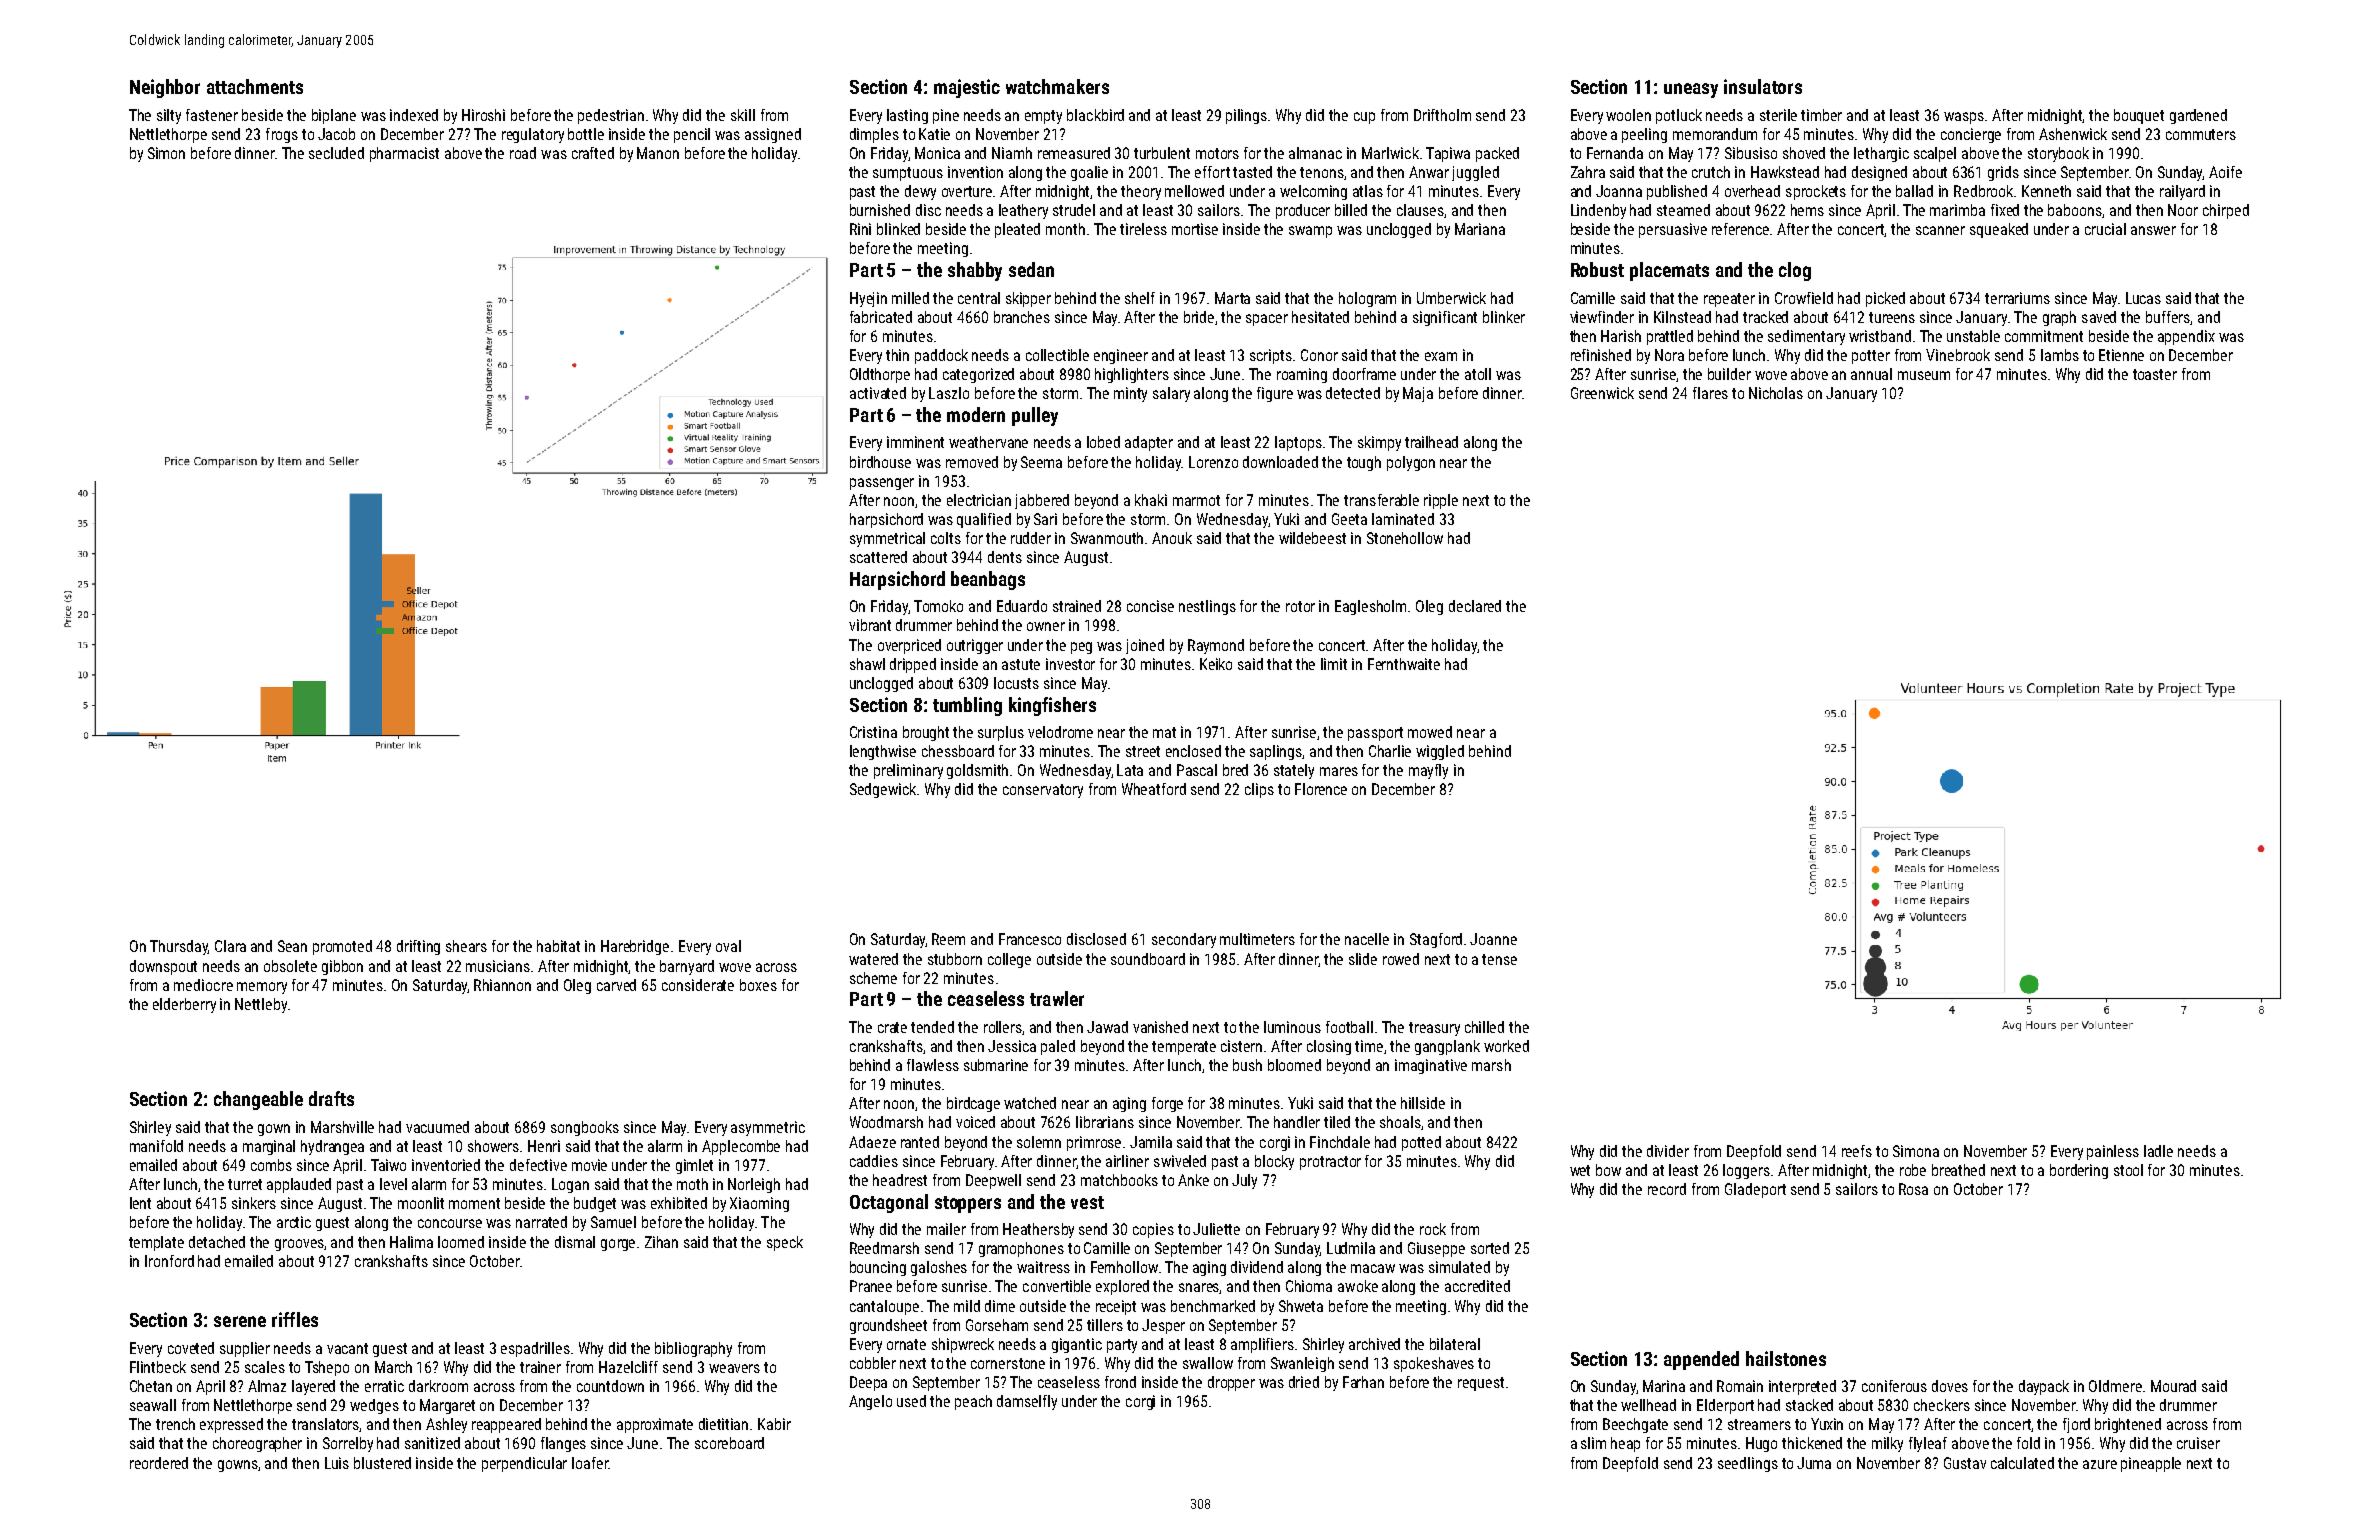  I want to click on azure, so click(2100, 1464).
